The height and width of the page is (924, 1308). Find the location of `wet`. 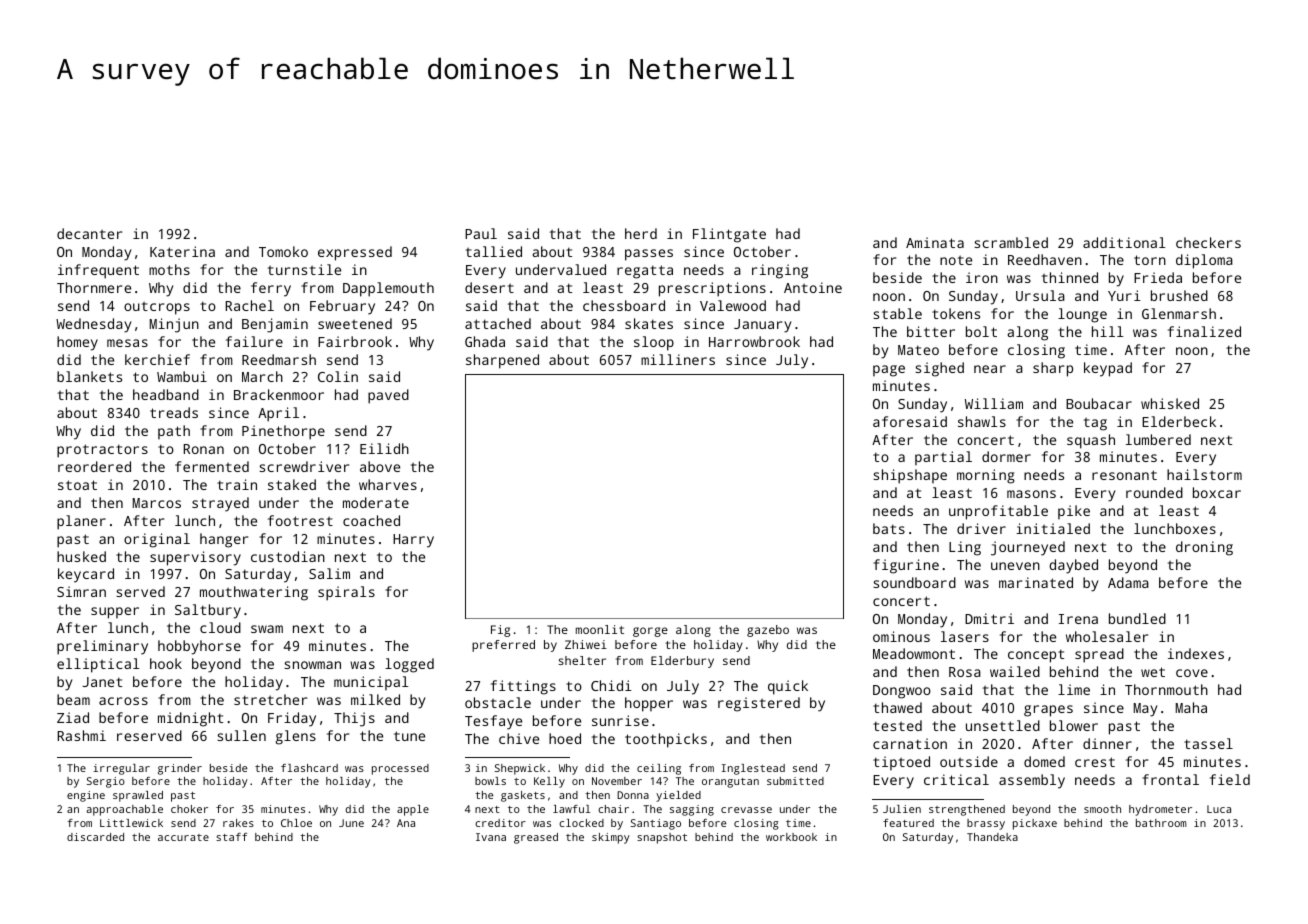

wet is located at coordinates (1153, 672).
